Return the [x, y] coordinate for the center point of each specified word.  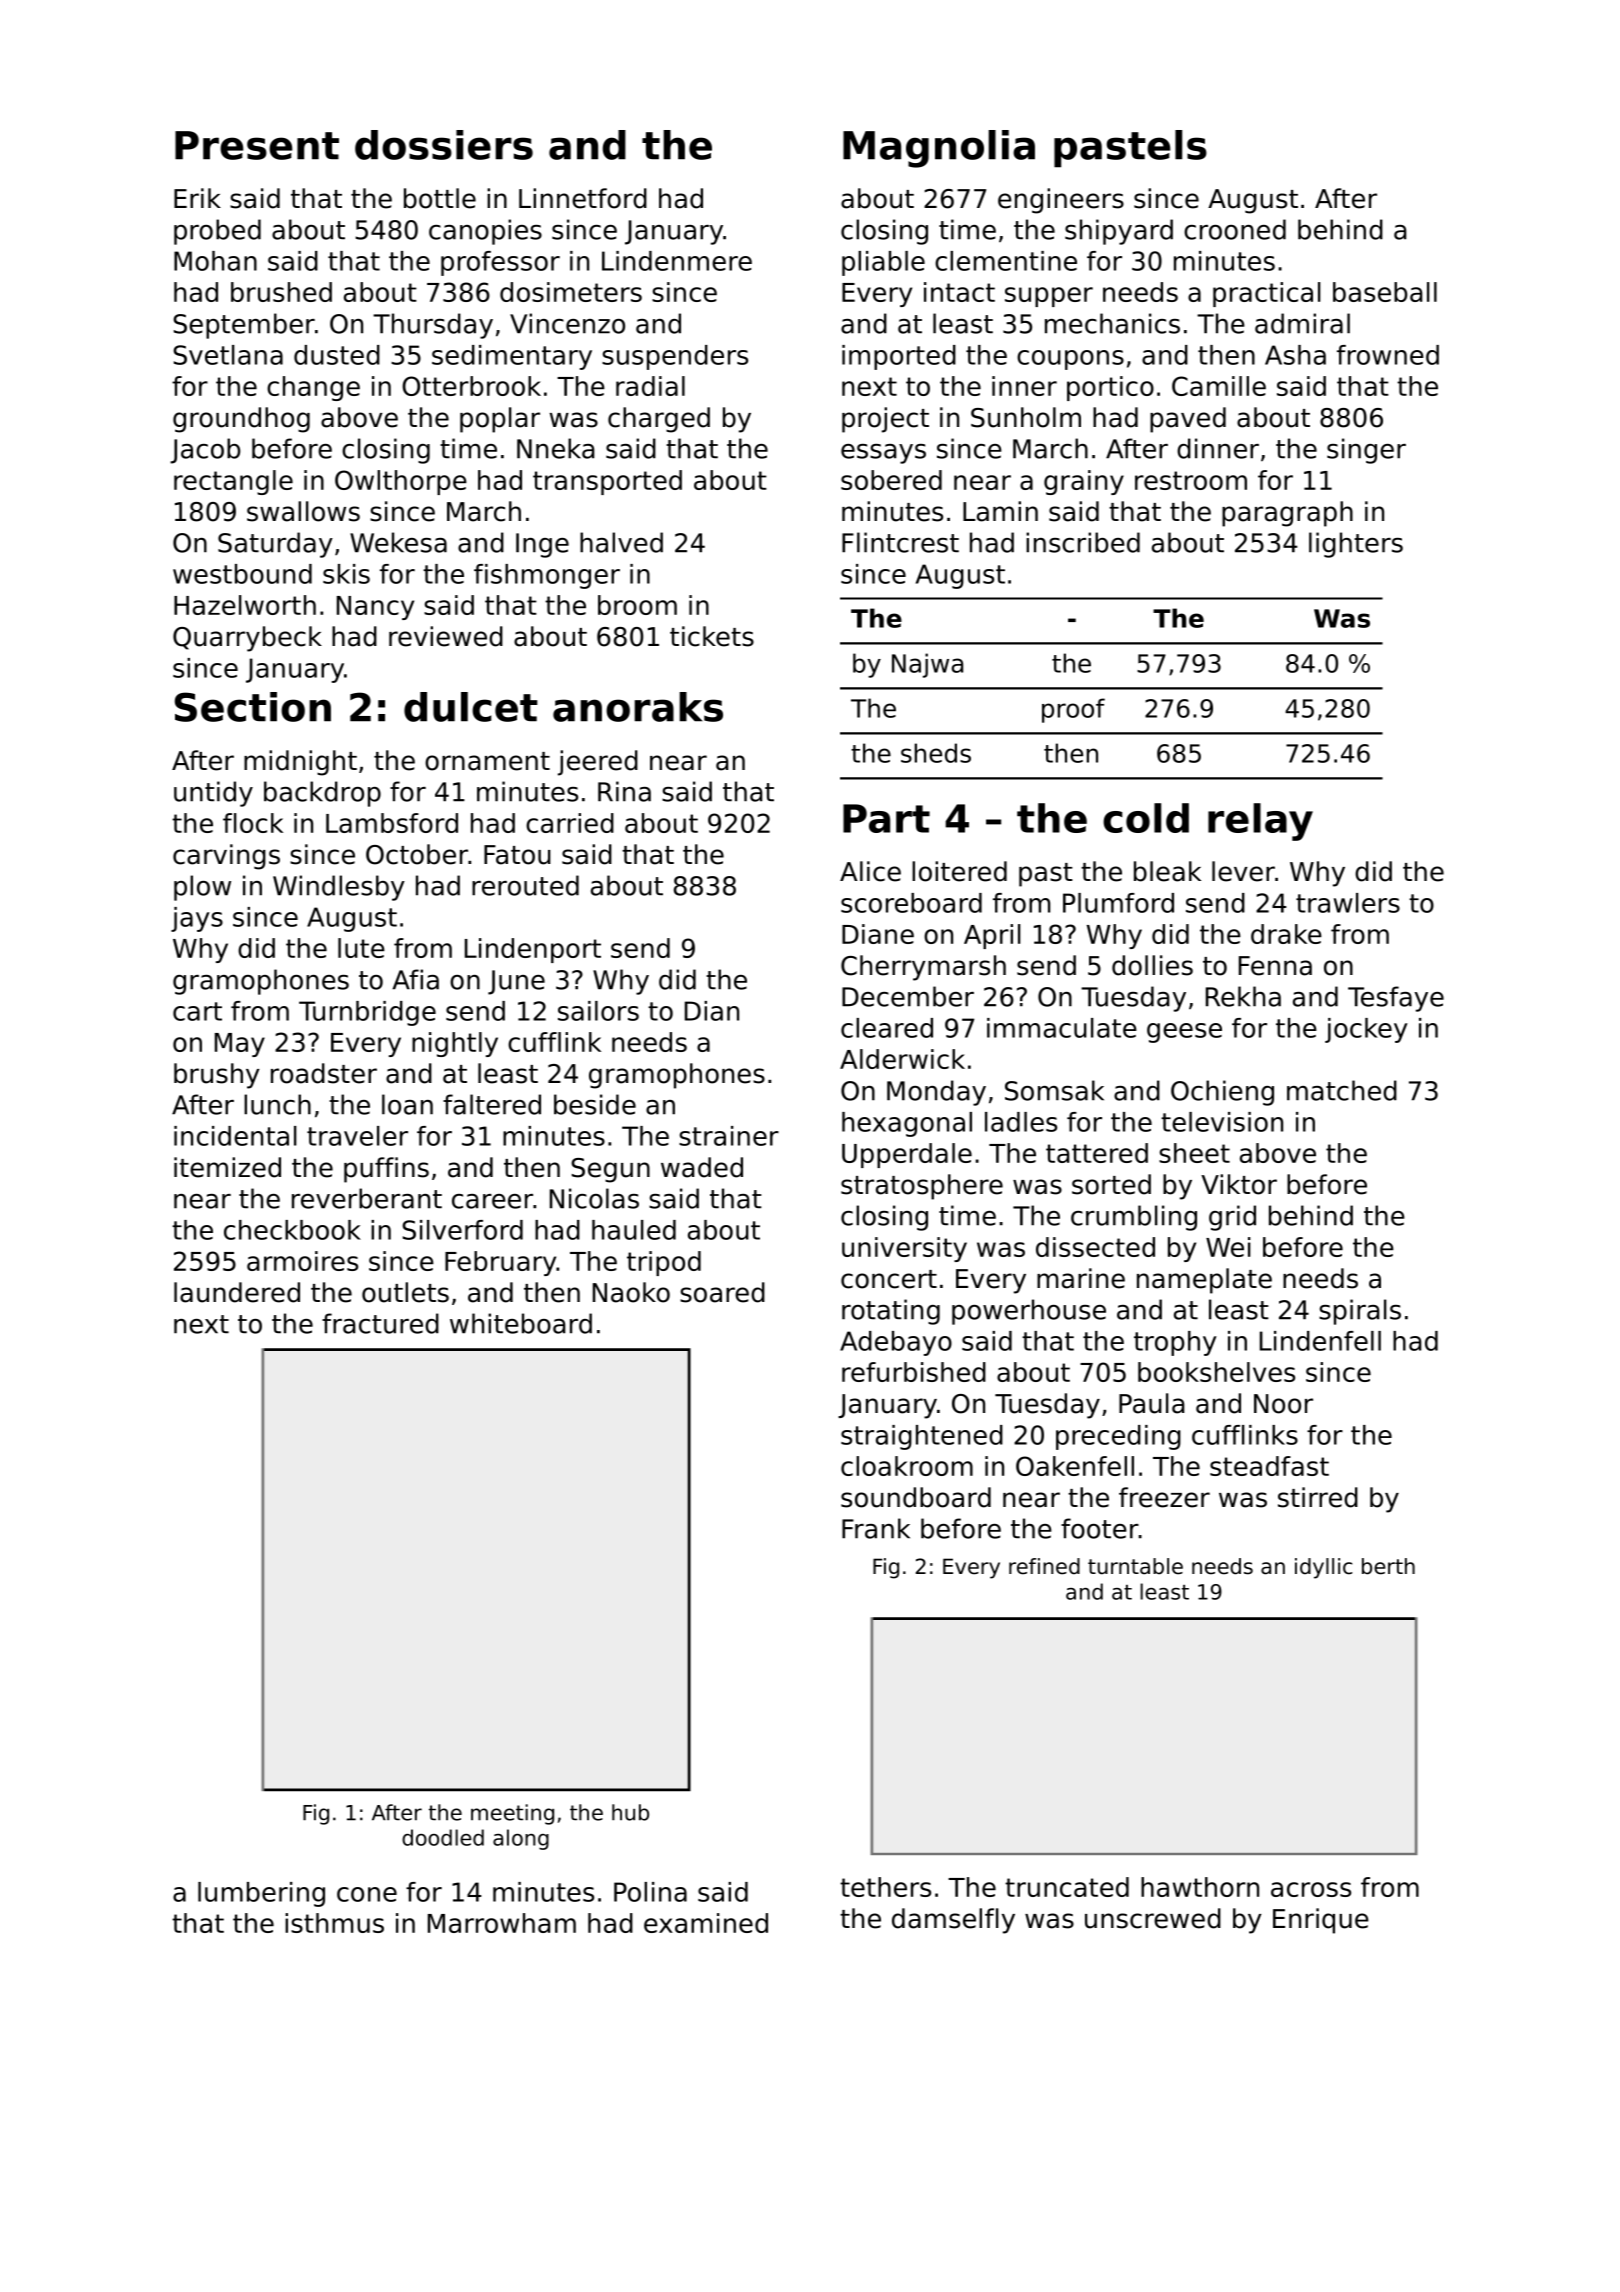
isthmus [334, 1923]
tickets [712, 636]
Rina [624, 791]
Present [257, 145]
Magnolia [939, 149]
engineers [1061, 201]
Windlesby [339, 888]
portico [1110, 388]
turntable [1135, 1566]
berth [1388, 1566]
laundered [237, 1292]
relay [1260, 822]
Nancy [375, 608]
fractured [380, 1323]
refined [1044, 1566]
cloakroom [907, 1466]
